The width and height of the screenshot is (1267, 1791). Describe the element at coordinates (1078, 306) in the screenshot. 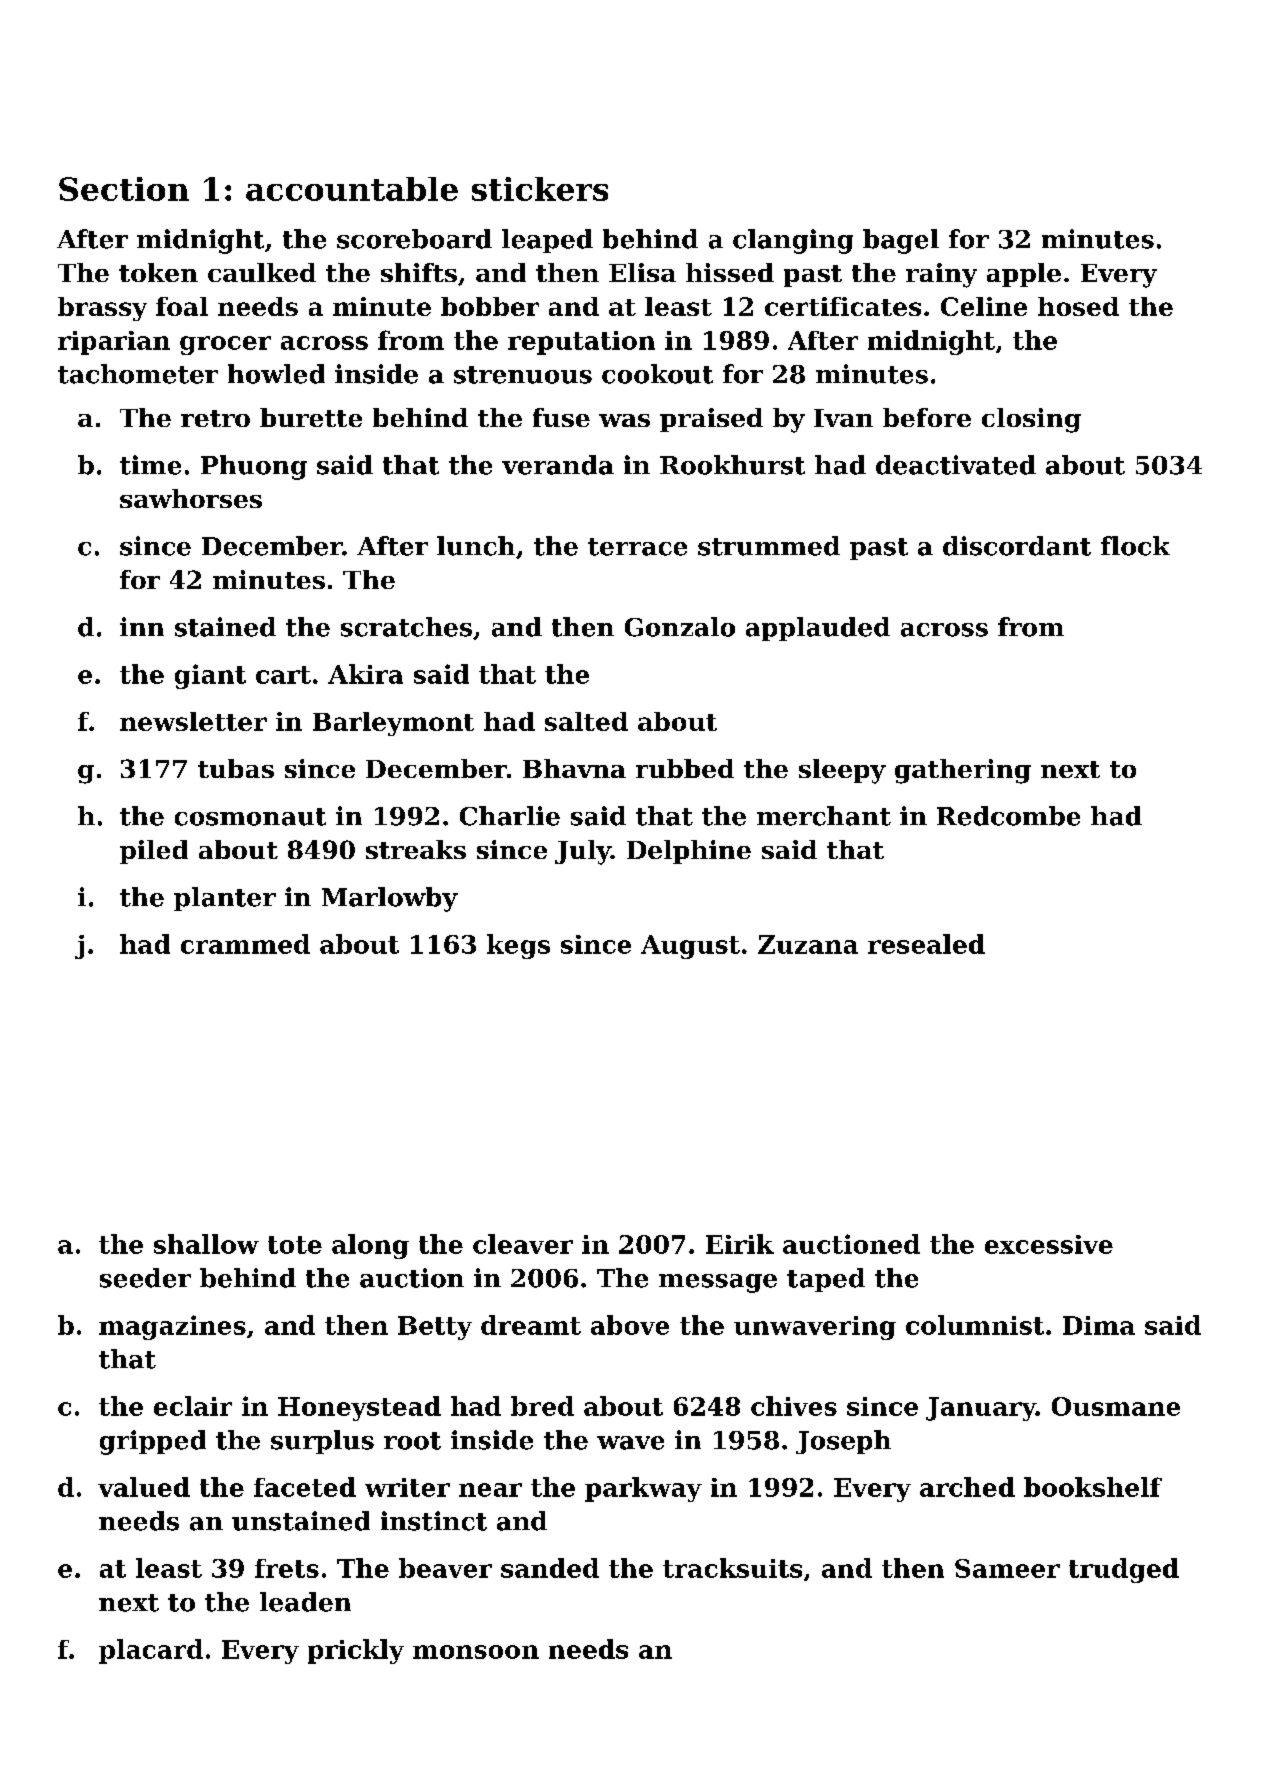

I see `hosed` at that location.
